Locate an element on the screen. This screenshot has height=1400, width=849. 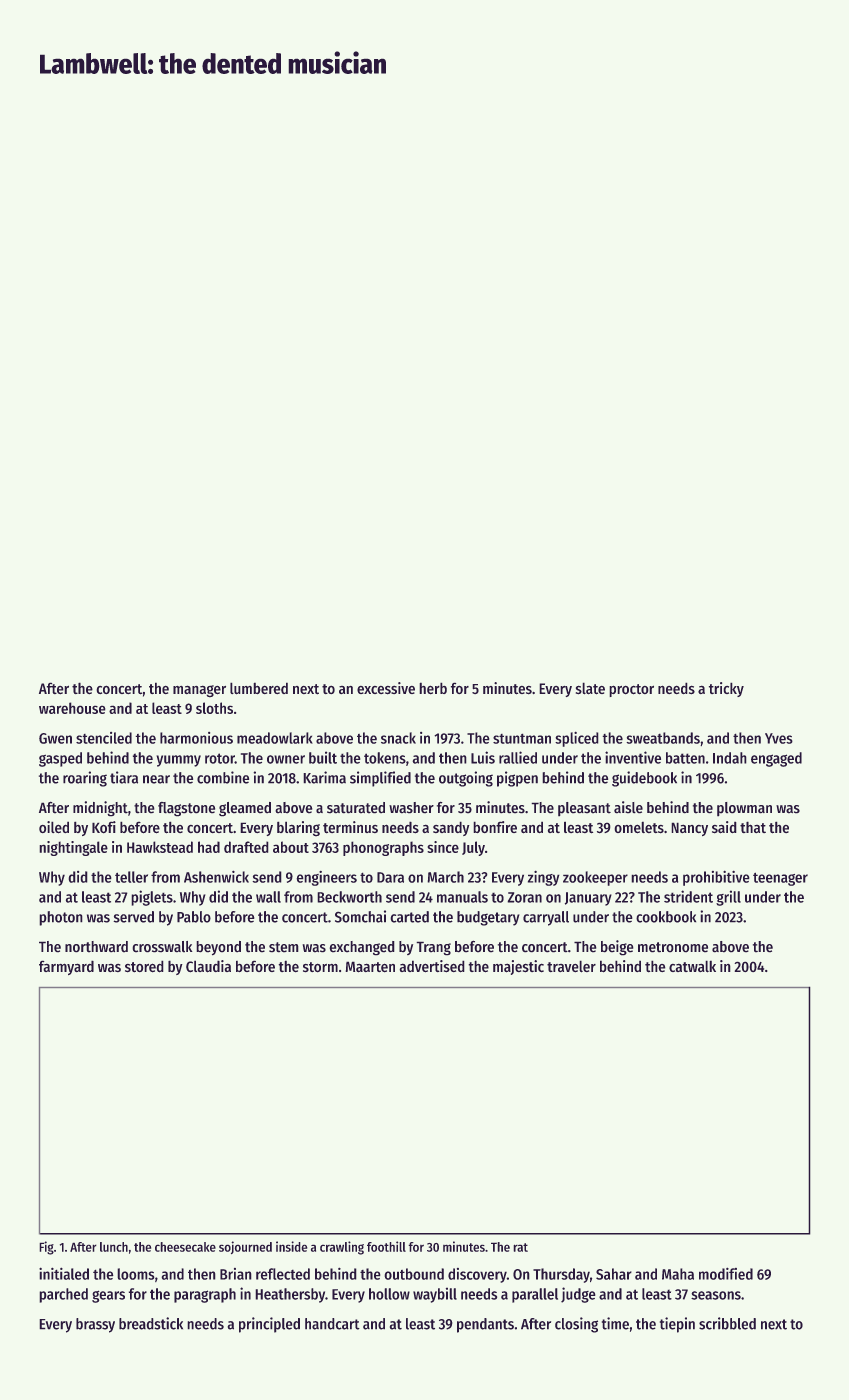
Gwen is located at coordinates (55, 738).
